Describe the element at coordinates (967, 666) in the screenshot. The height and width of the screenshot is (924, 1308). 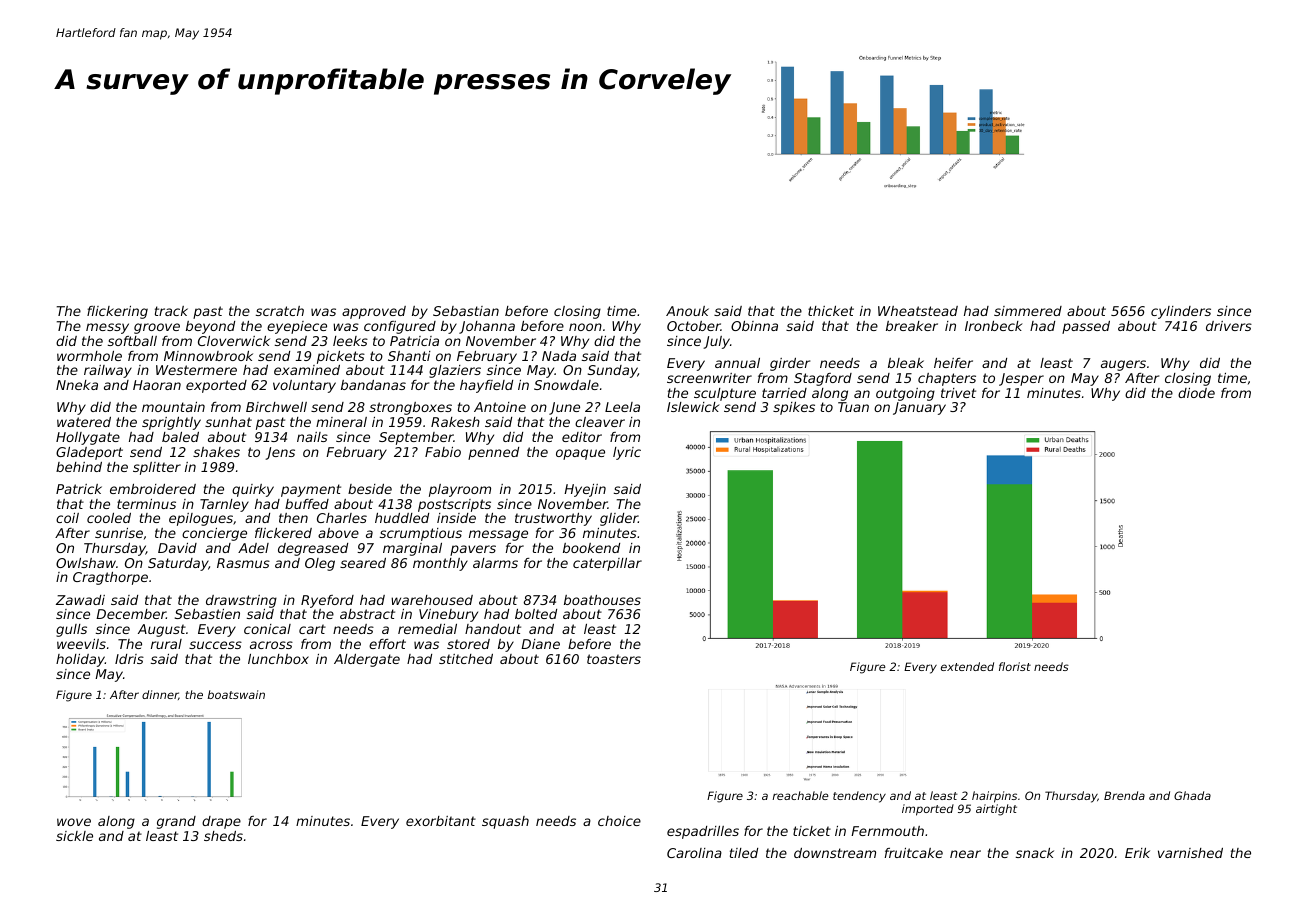
I see `extended` at that location.
